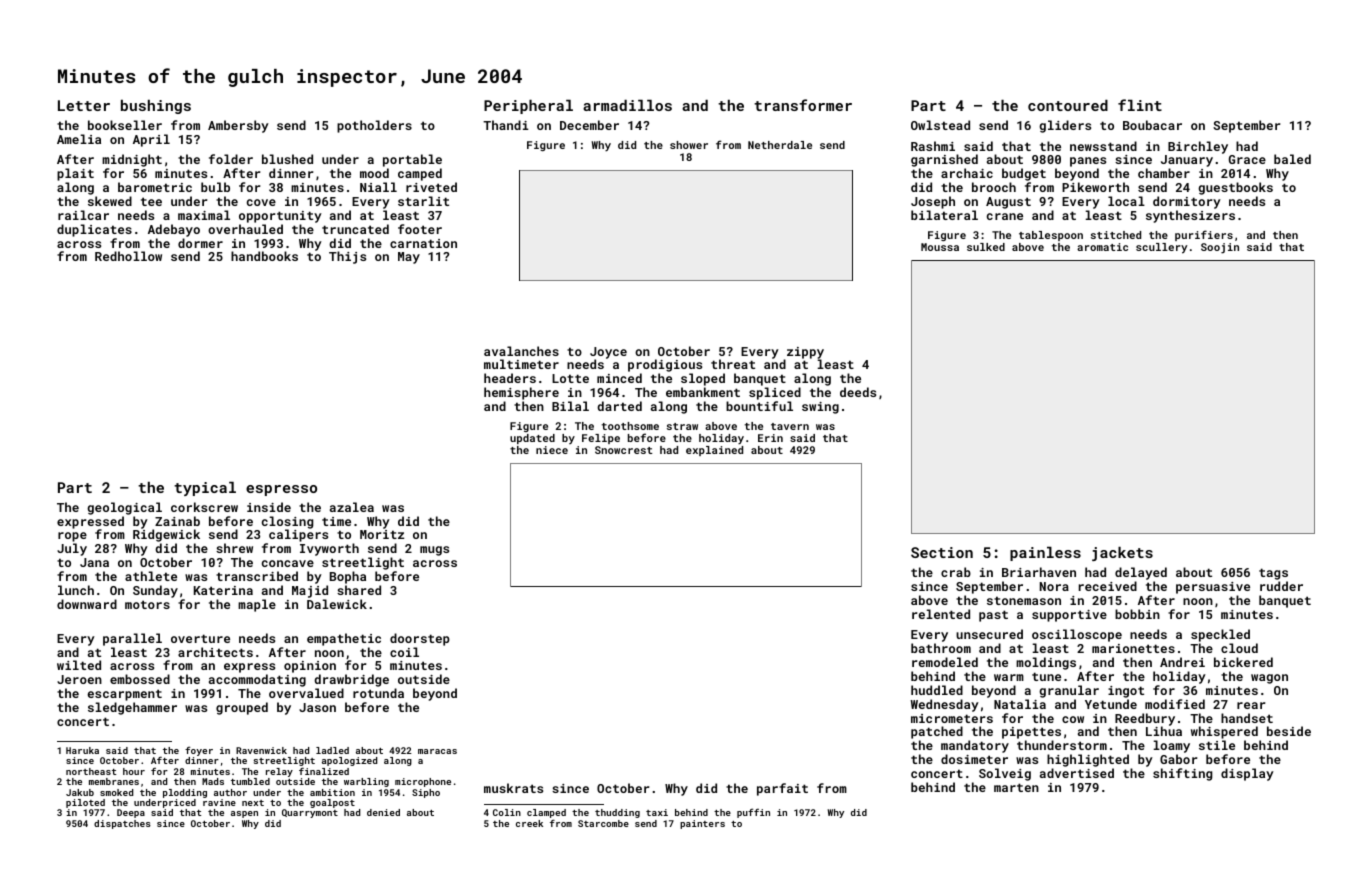 This screenshot has height=887, width=1372. I want to click on relented, so click(941, 614).
